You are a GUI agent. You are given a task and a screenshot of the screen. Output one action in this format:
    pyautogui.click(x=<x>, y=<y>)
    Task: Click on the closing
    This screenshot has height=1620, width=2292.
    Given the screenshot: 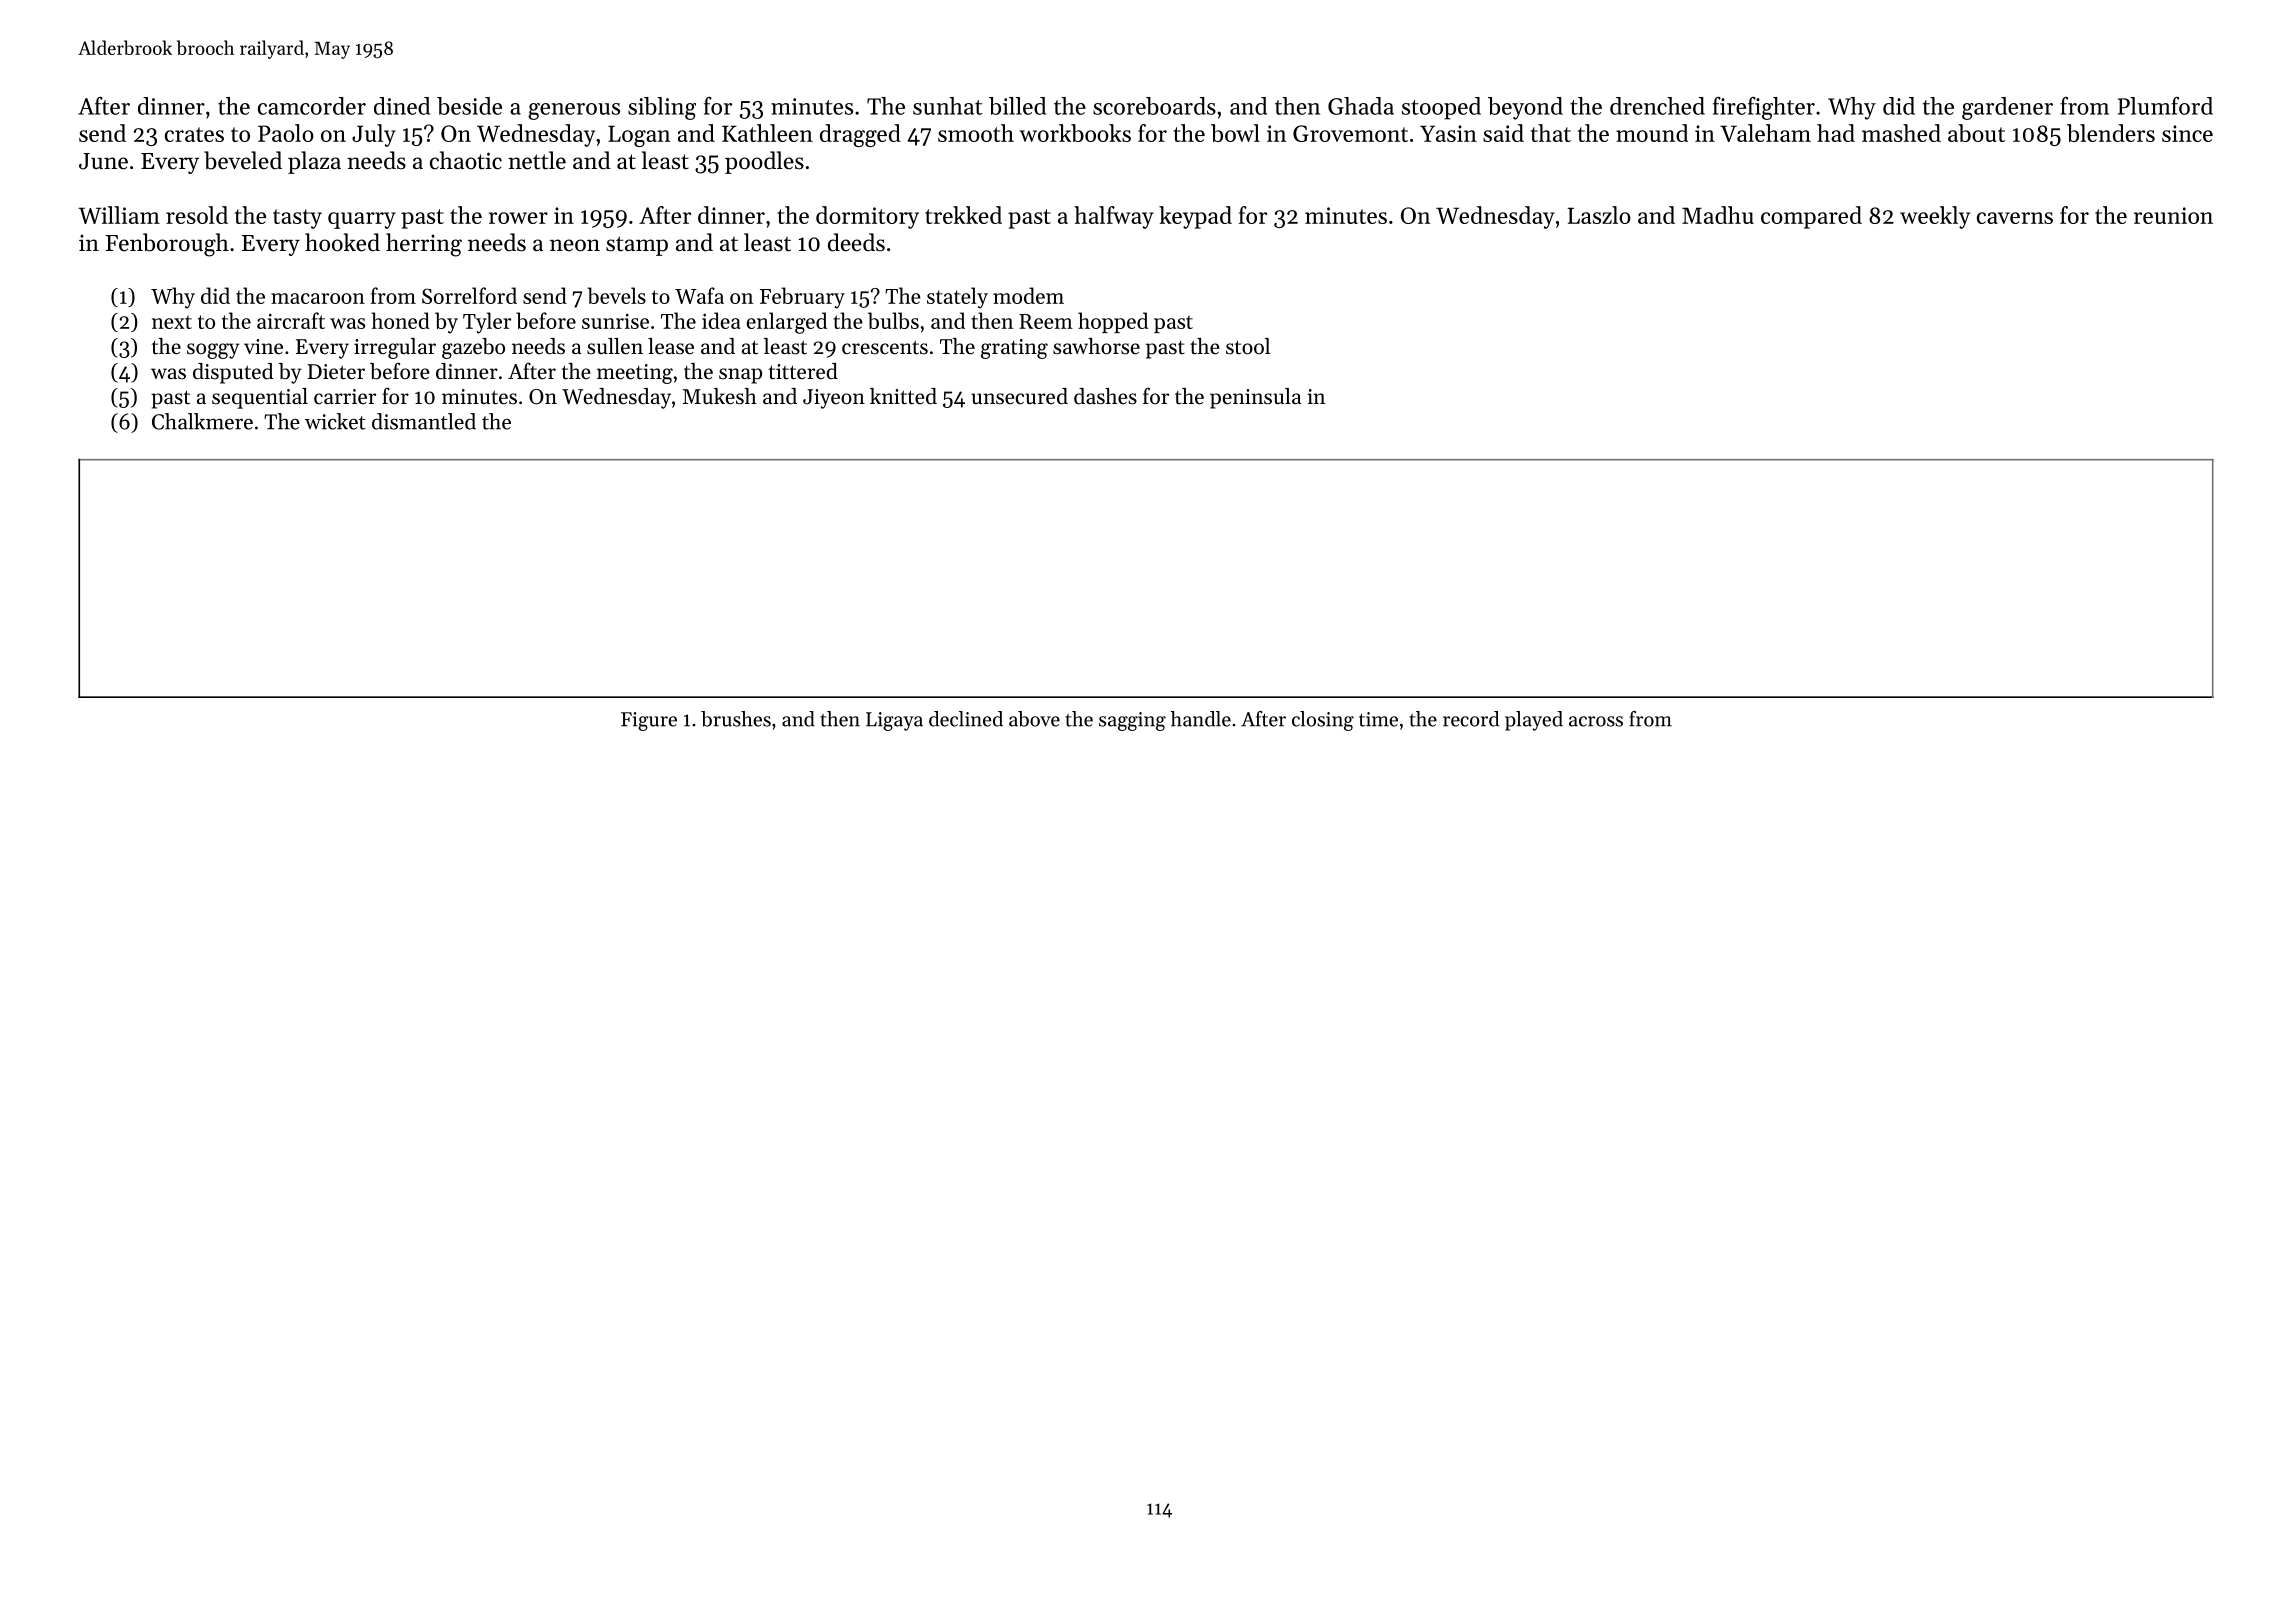 What is the action you would take?
    pyautogui.click(x=1323, y=721)
